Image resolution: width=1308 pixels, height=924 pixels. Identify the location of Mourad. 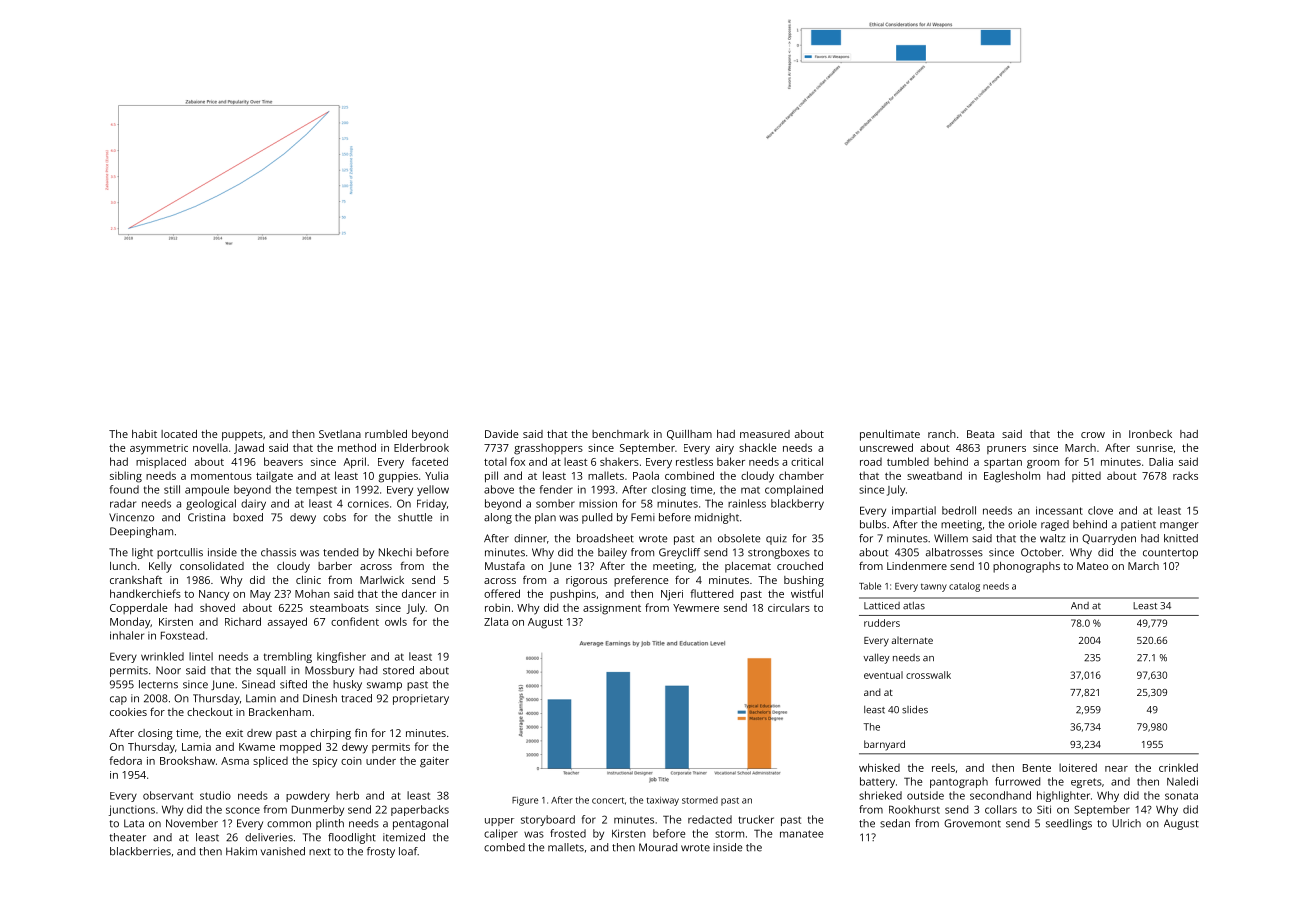
(658, 847).
